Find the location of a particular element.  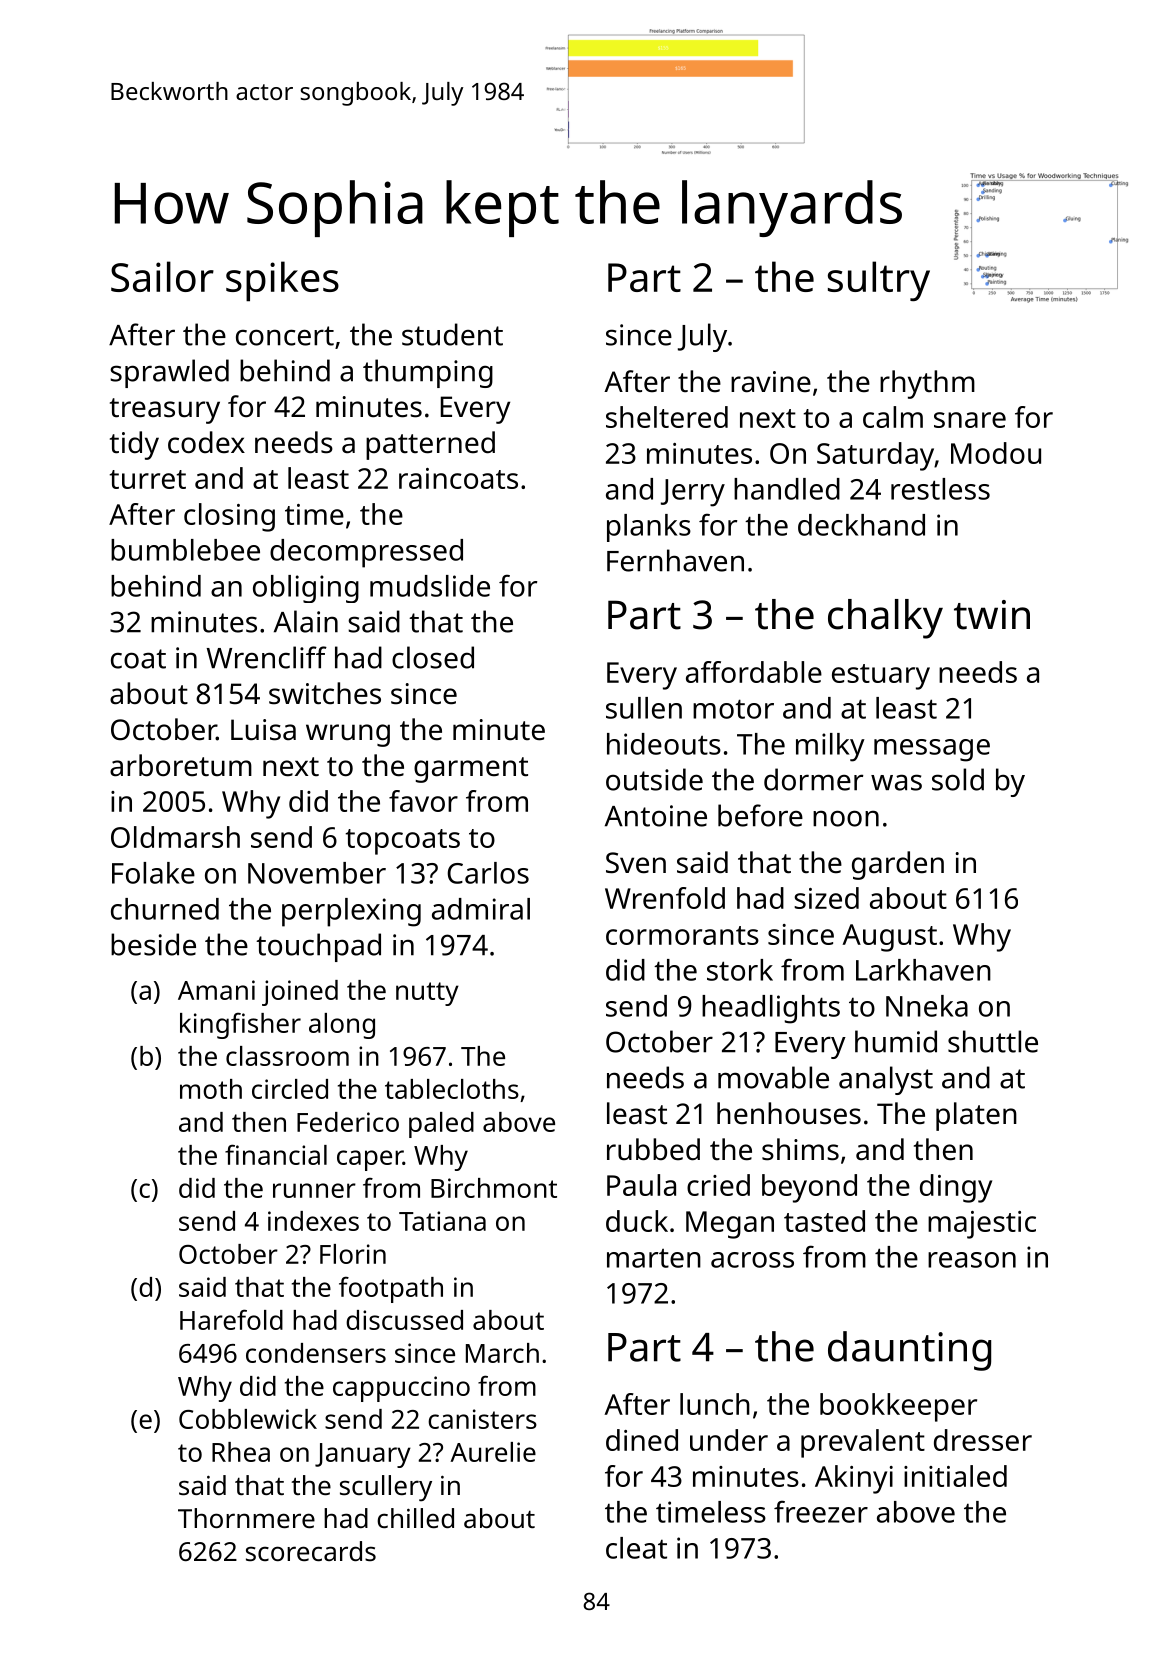

Modou is located at coordinates (996, 453).
